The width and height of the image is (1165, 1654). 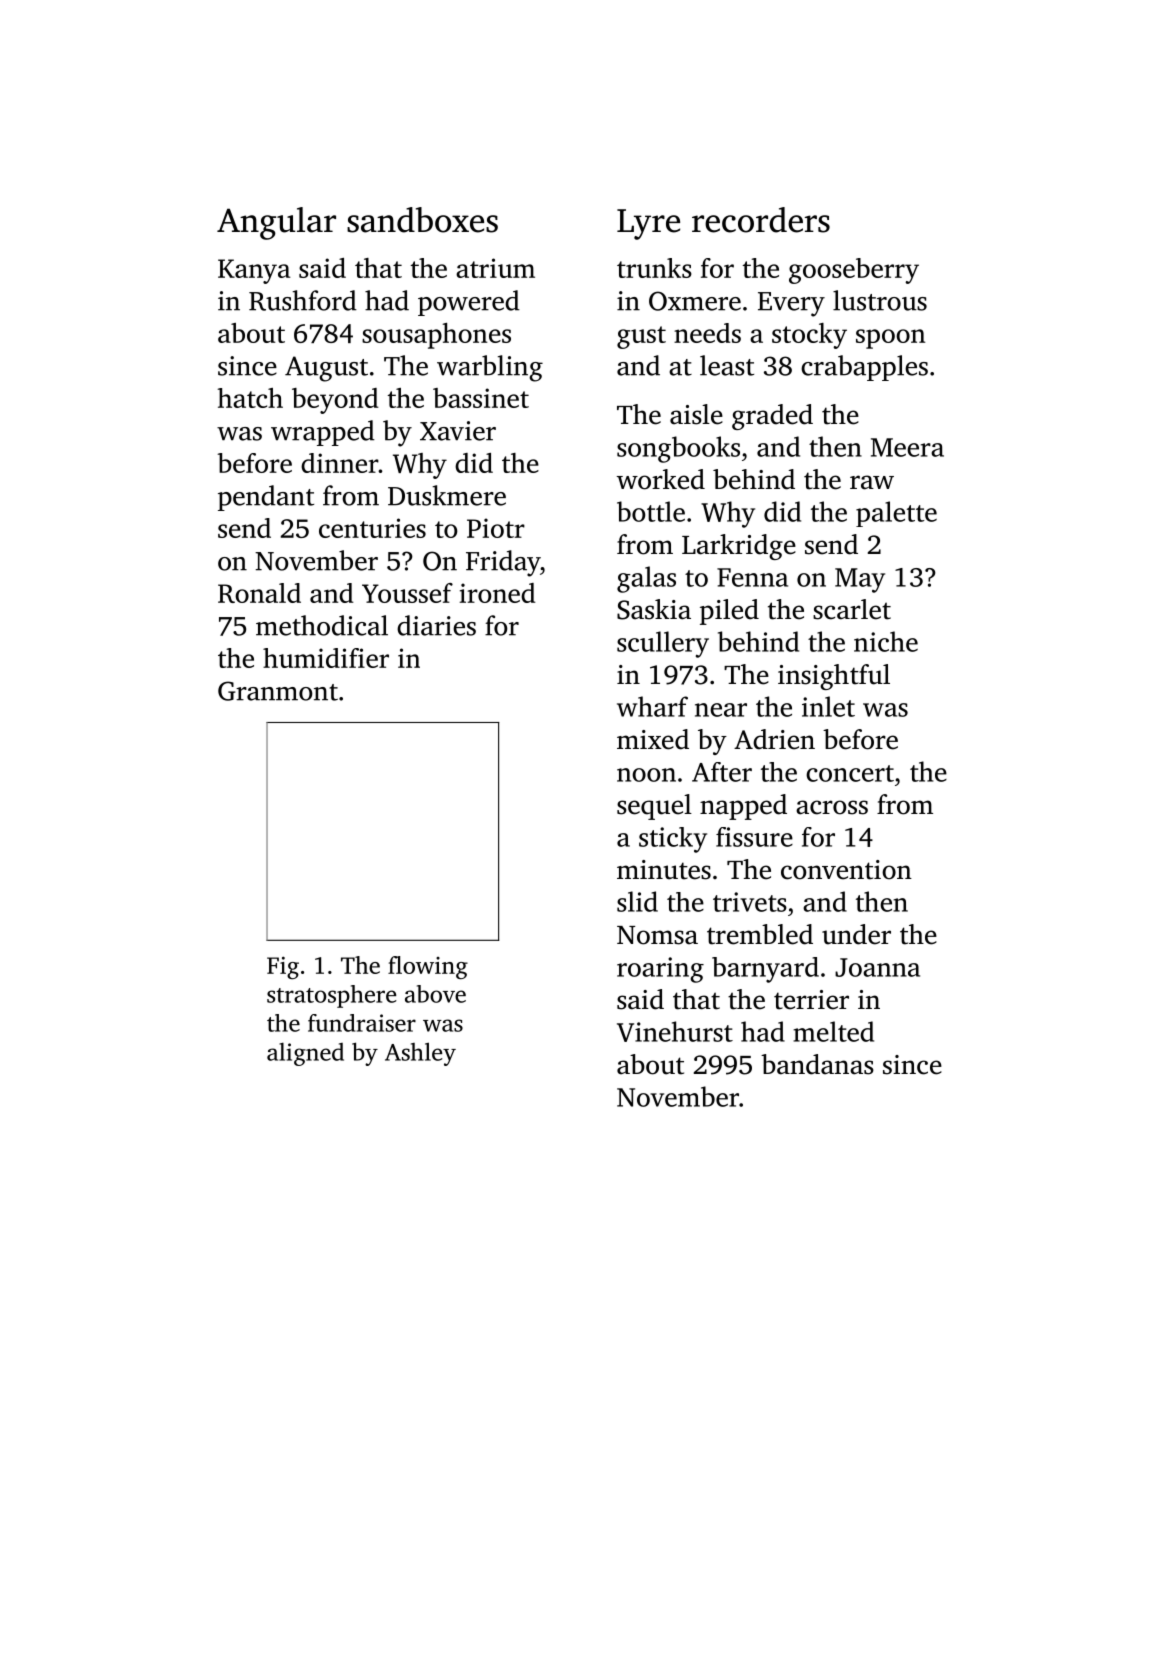 I want to click on recorders, so click(x=761, y=220).
